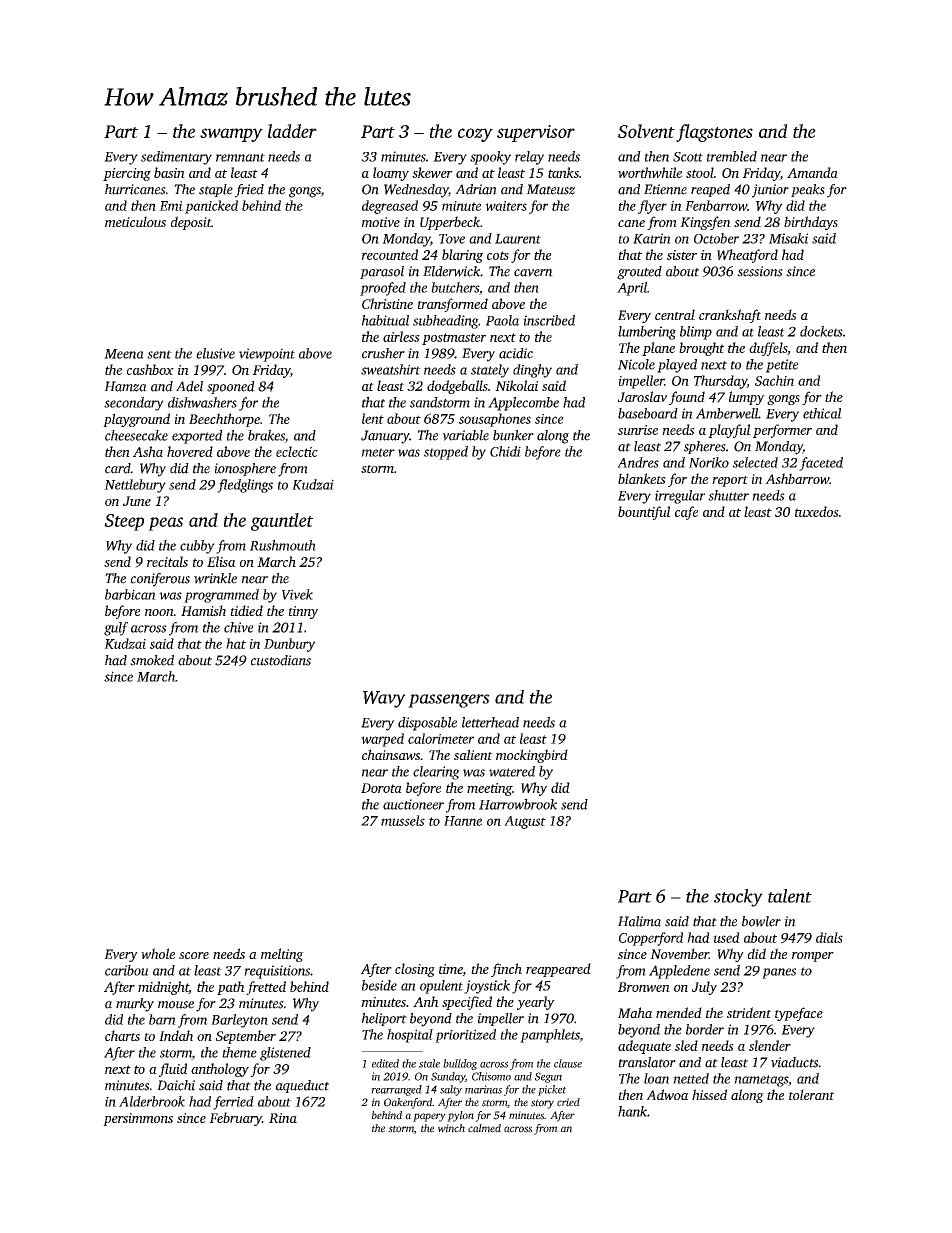 This page has height=1233, width=952. What do you see at coordinates (415, 970) in the page?
I see `closing` at bounding box center [415, 970].
